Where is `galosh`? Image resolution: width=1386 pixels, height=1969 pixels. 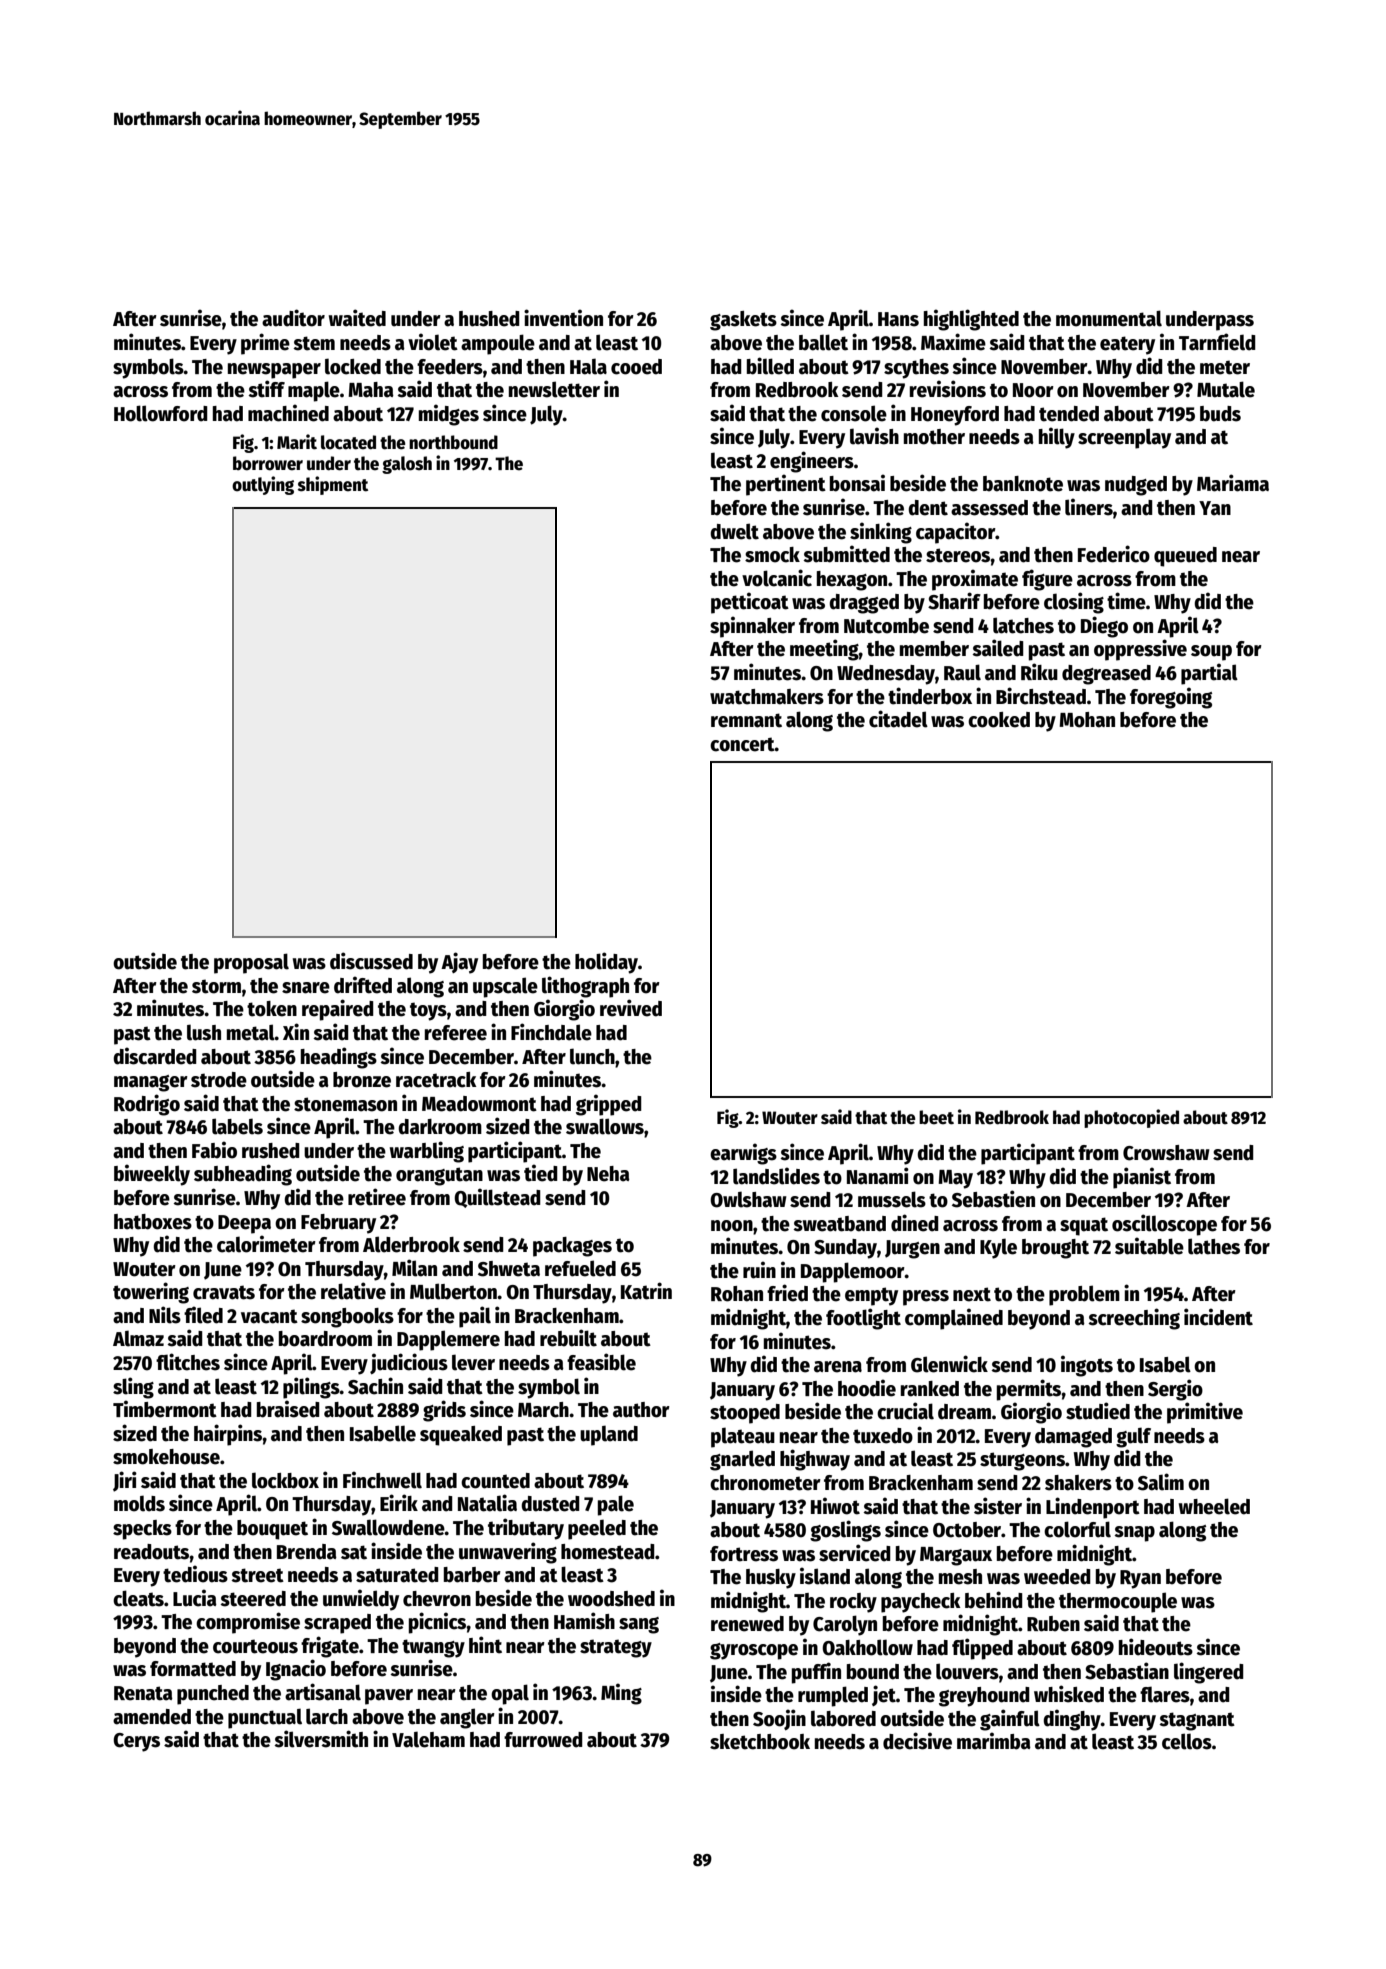 galosh is located at coordinates (407, 465).
